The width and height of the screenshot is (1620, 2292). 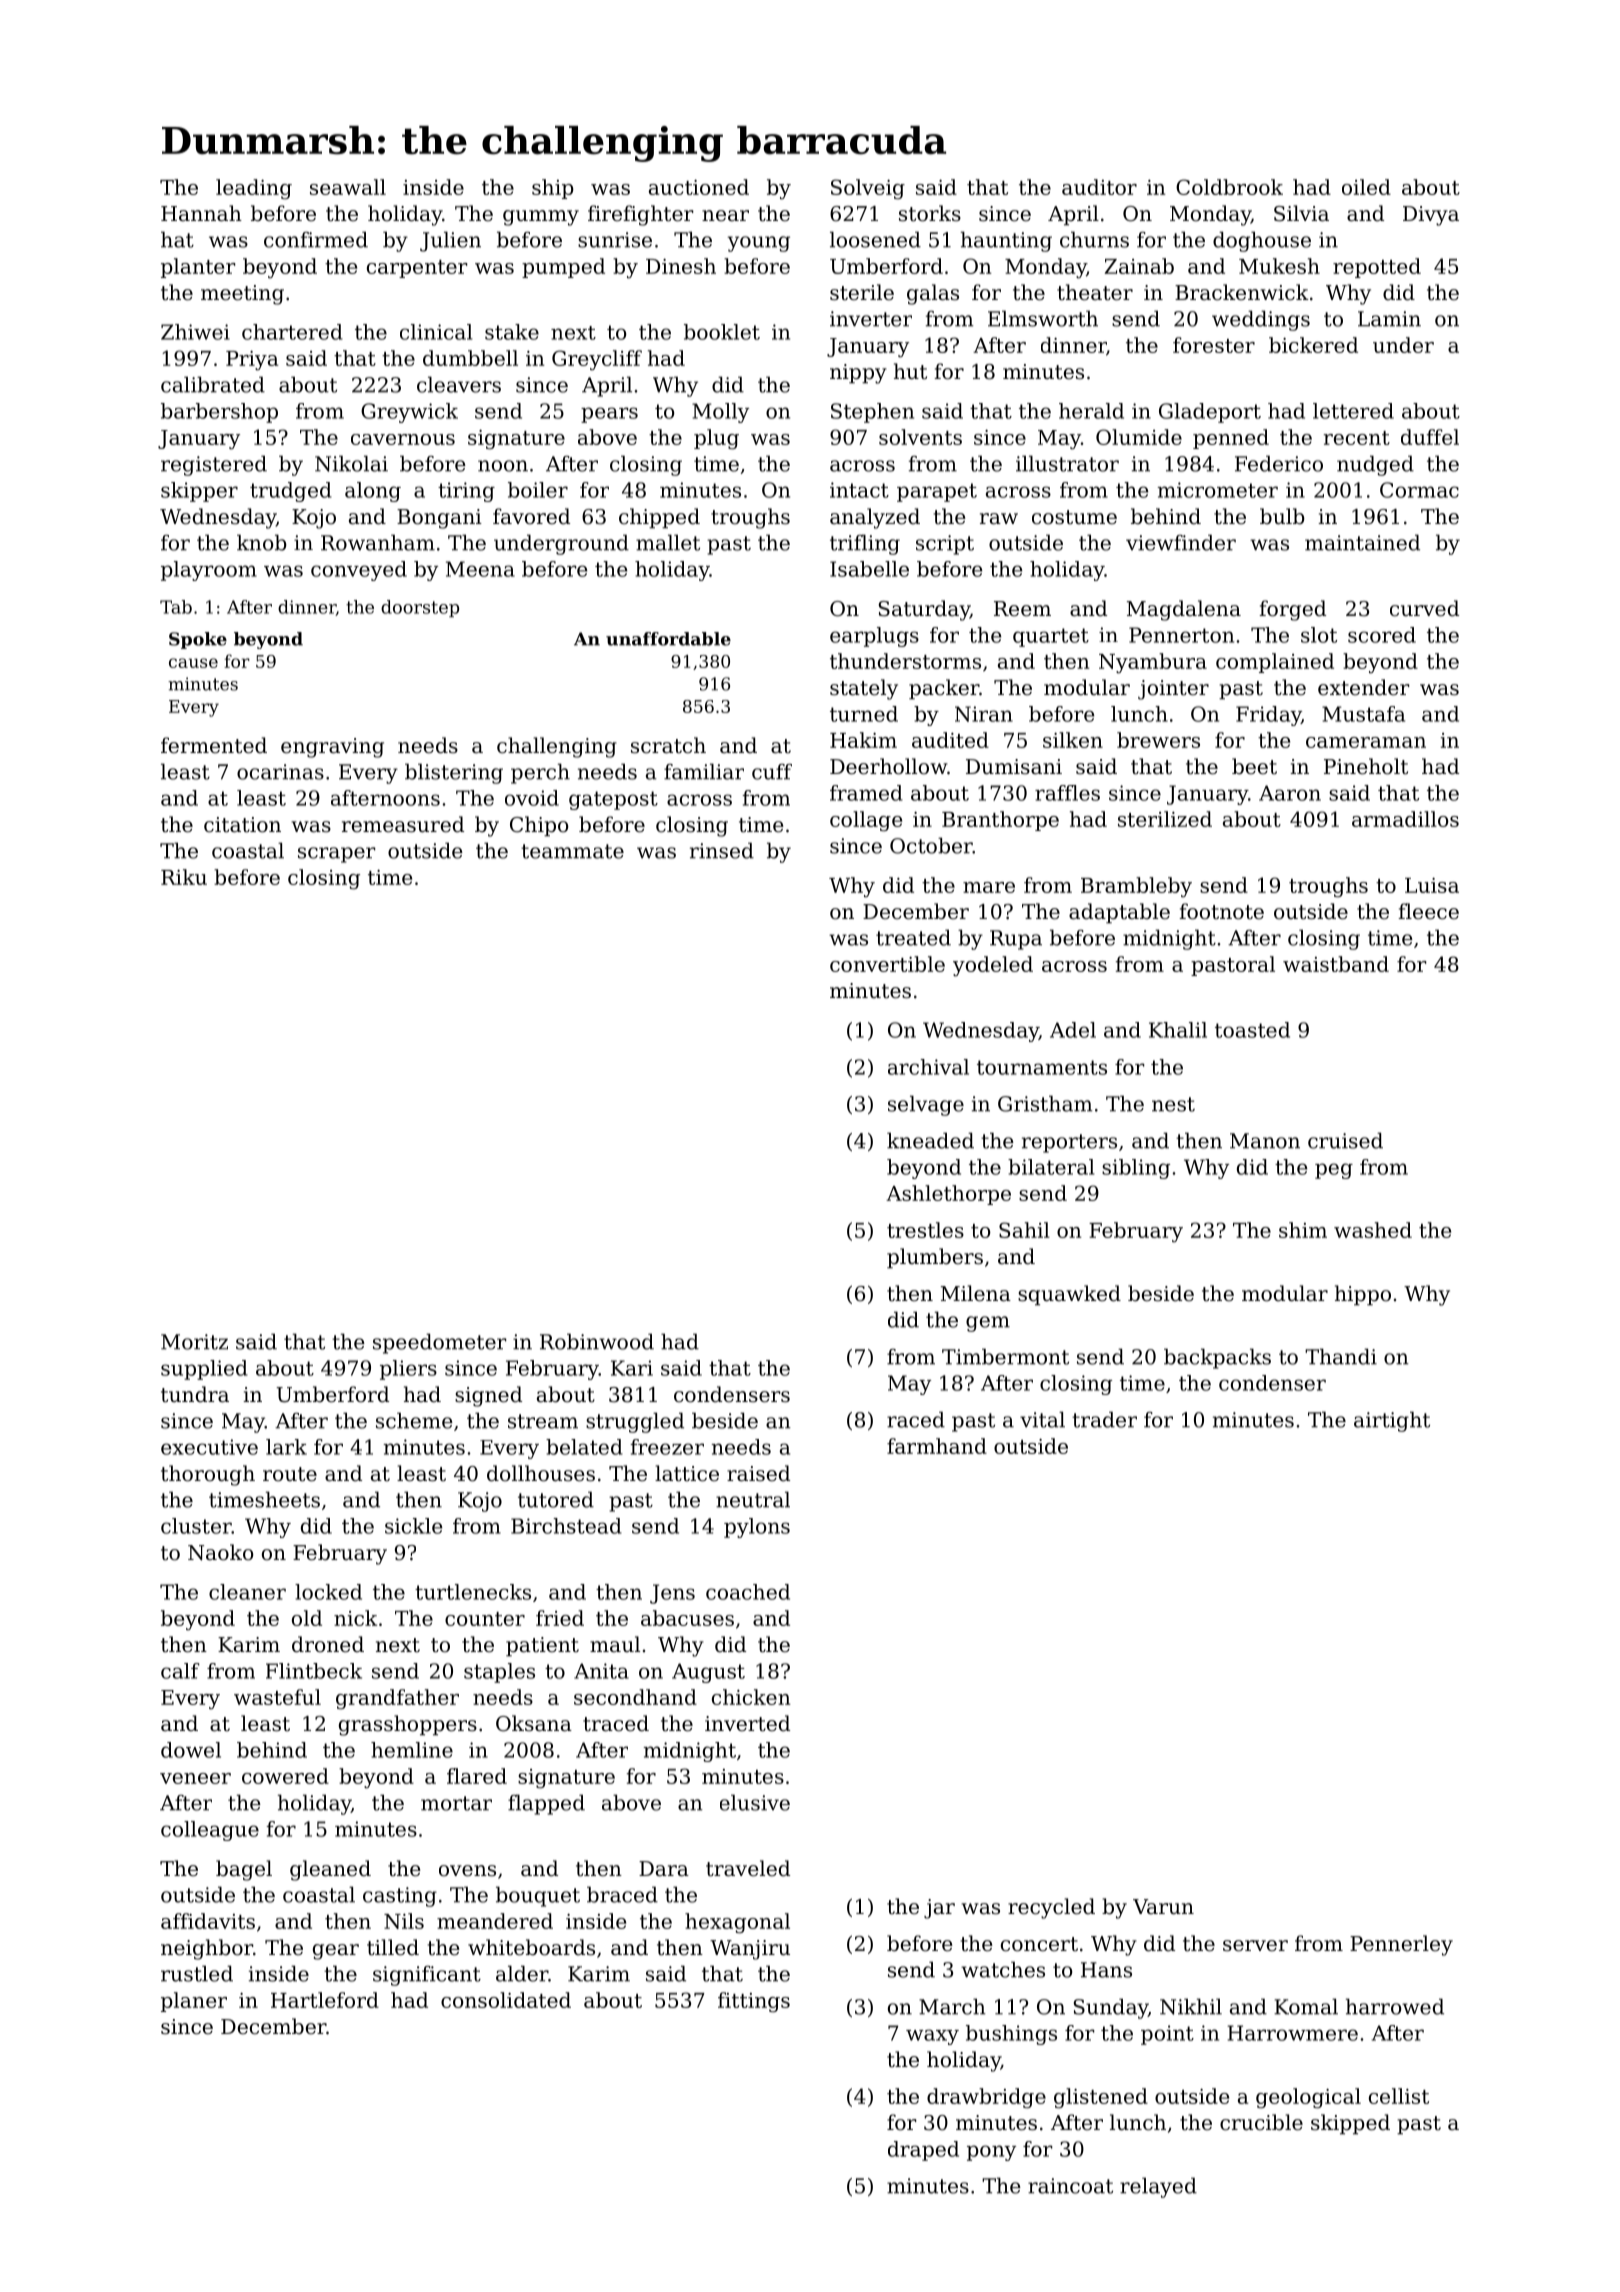 I want to click on script, so click(x=945, y=545).
